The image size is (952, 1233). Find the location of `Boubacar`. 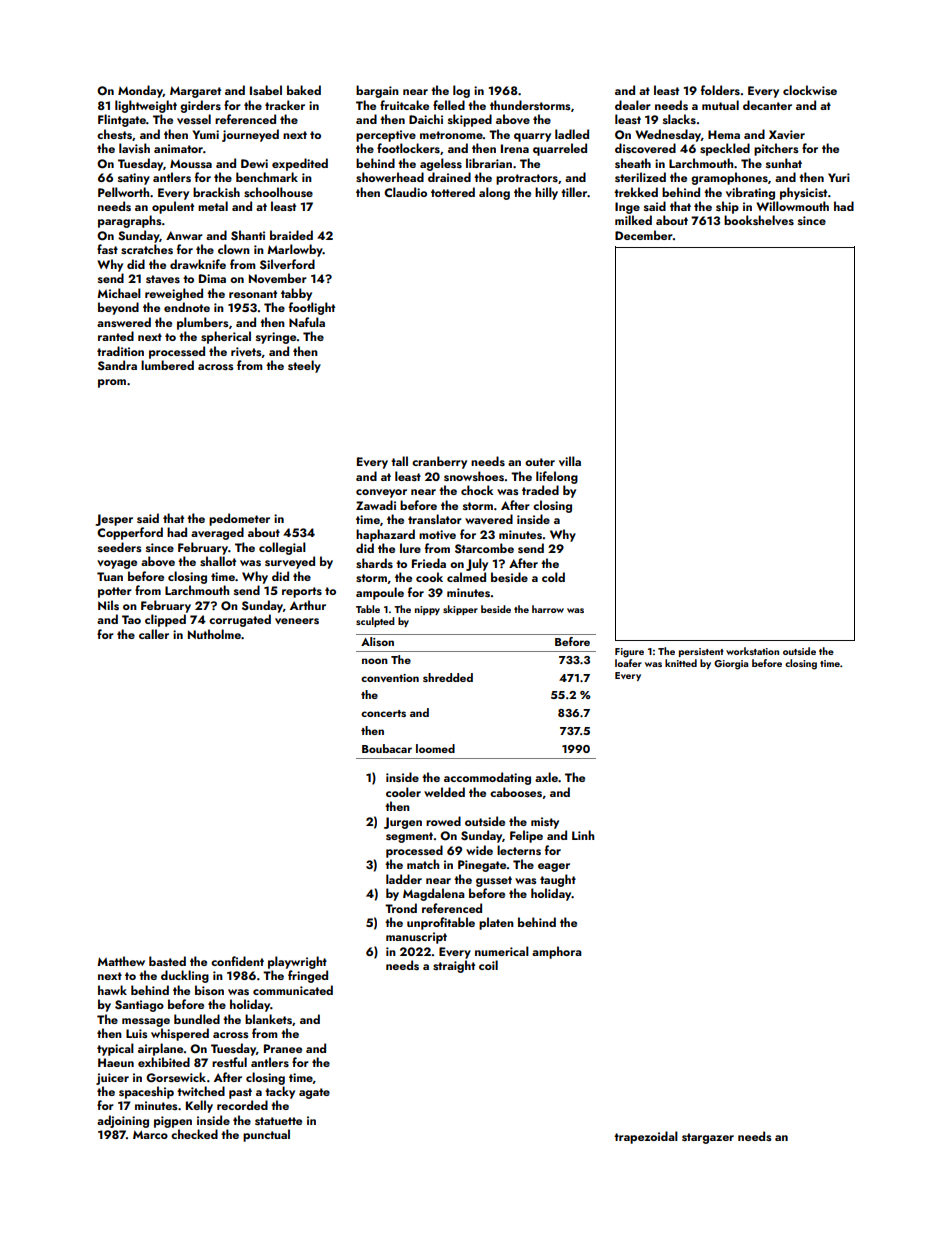

Boubacar is located at coordinates (387, 748).
